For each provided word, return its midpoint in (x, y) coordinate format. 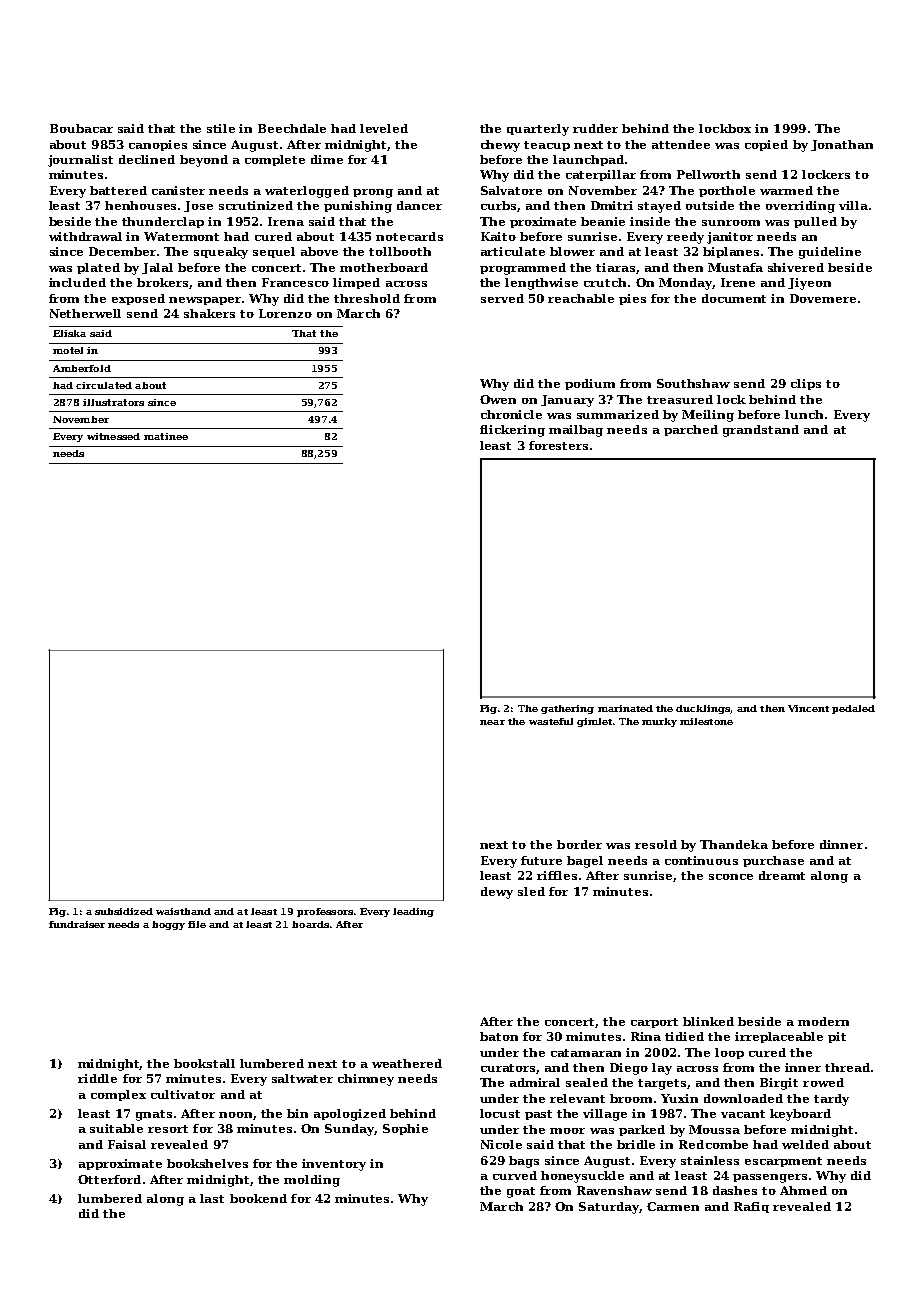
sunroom (731, 223)
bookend (258, 1198)
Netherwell (85, 313)
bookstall (204, 1063)
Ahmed (803, 1190)
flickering (512, 431)
